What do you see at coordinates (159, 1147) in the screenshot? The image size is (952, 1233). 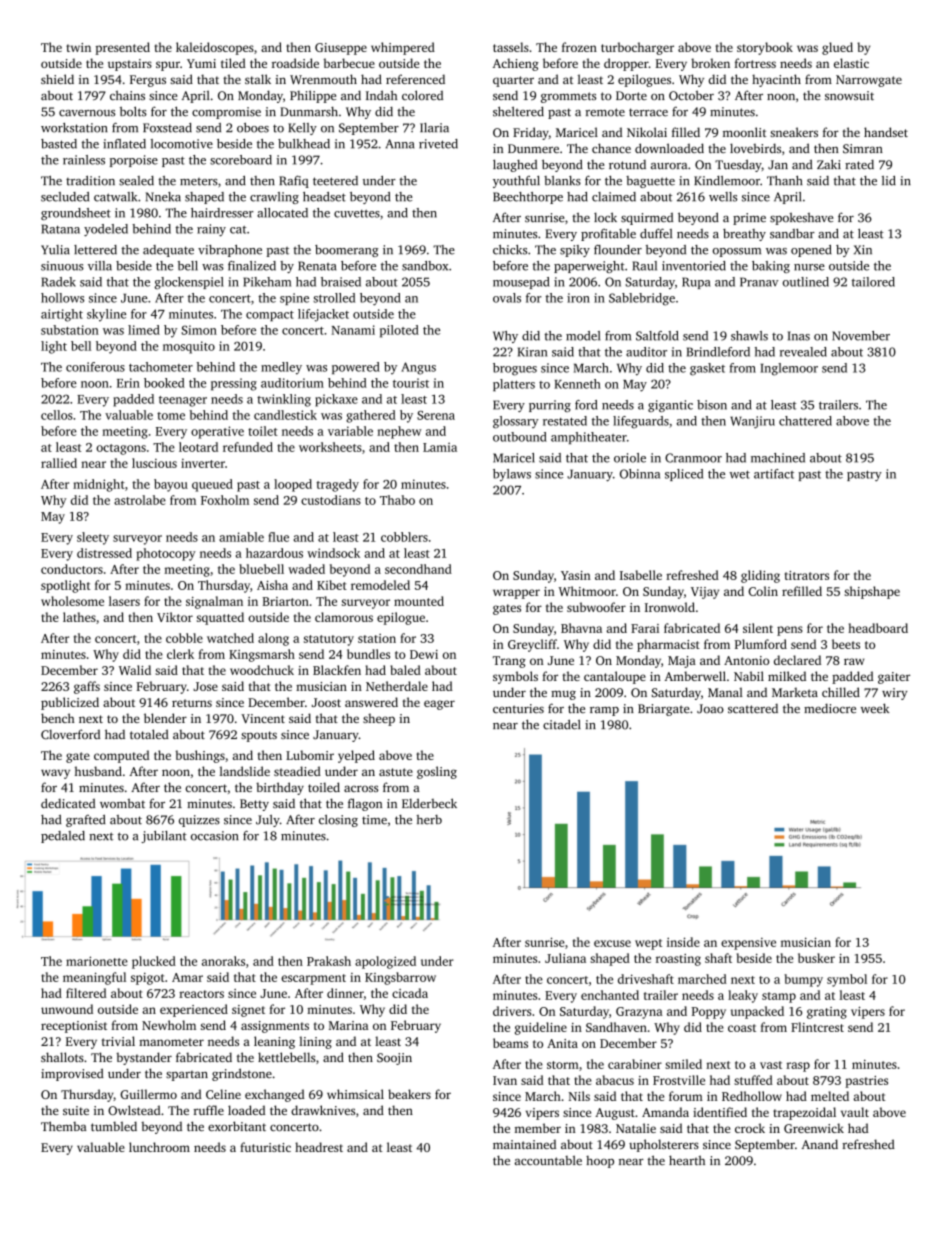 I see `lunchroom` at bounding box center [159, 1147].
